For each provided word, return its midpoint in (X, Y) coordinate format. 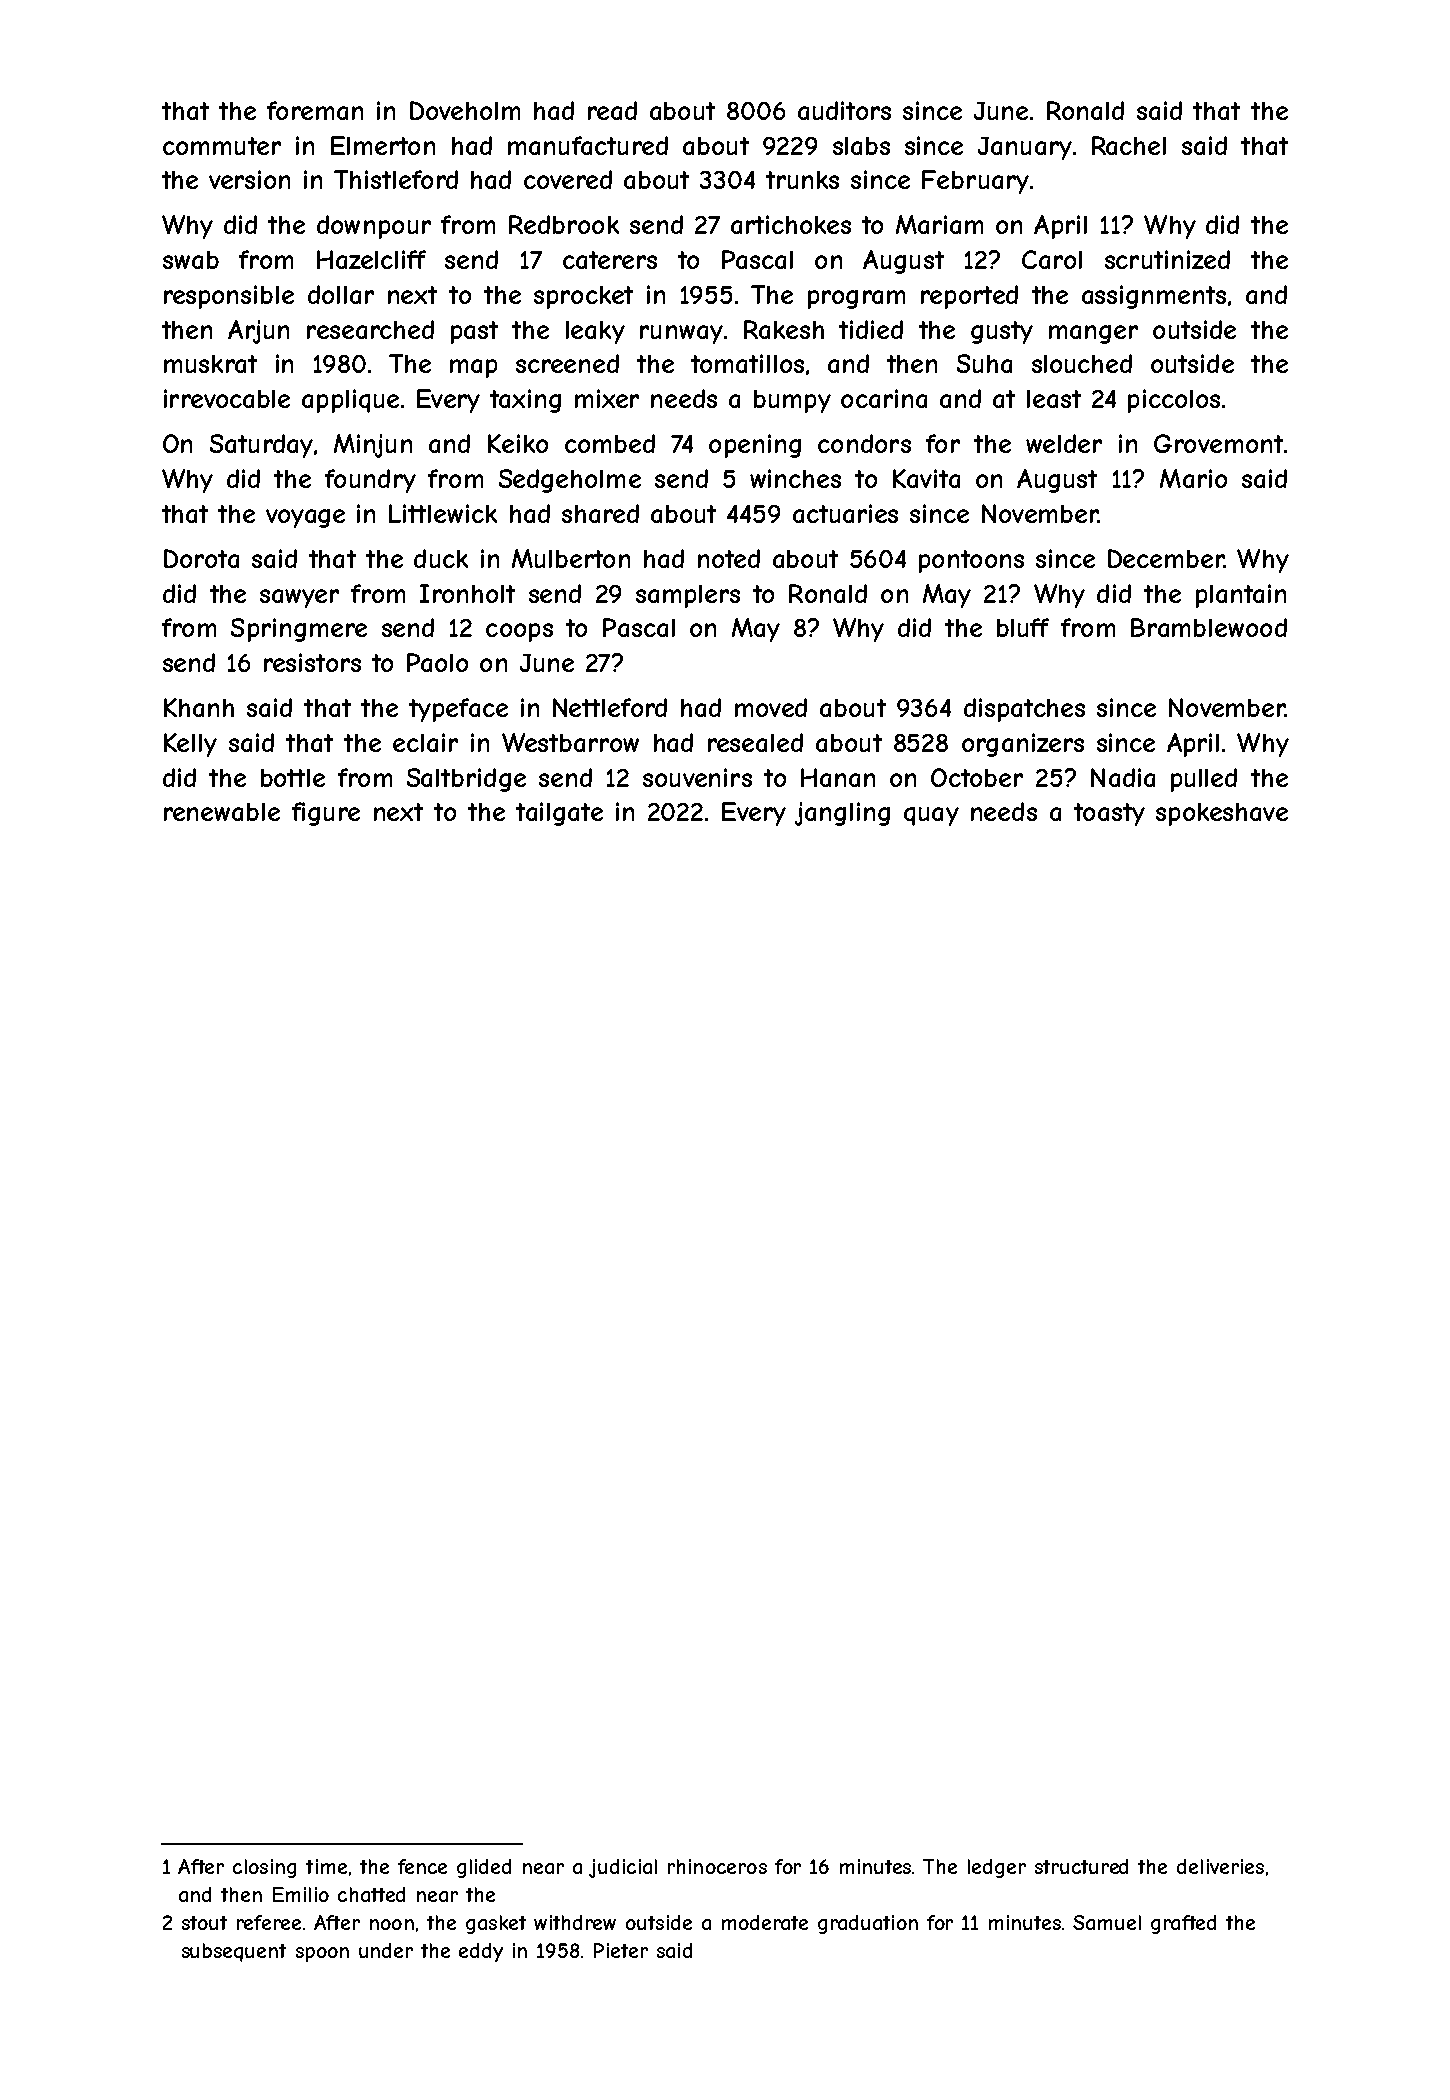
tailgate (559, 814)
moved (771, 707)
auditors (844, 110)
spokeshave (1222, 814)
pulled (1204, 780)
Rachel (1129, 145)
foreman (315, 110)
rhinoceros (717, 1866)
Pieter (621, 1950)
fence (422, 1866)
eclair (425, 742)
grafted (1183, 1924)
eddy (481, 1952)
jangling (842, 814)
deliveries (1220, 1866)
